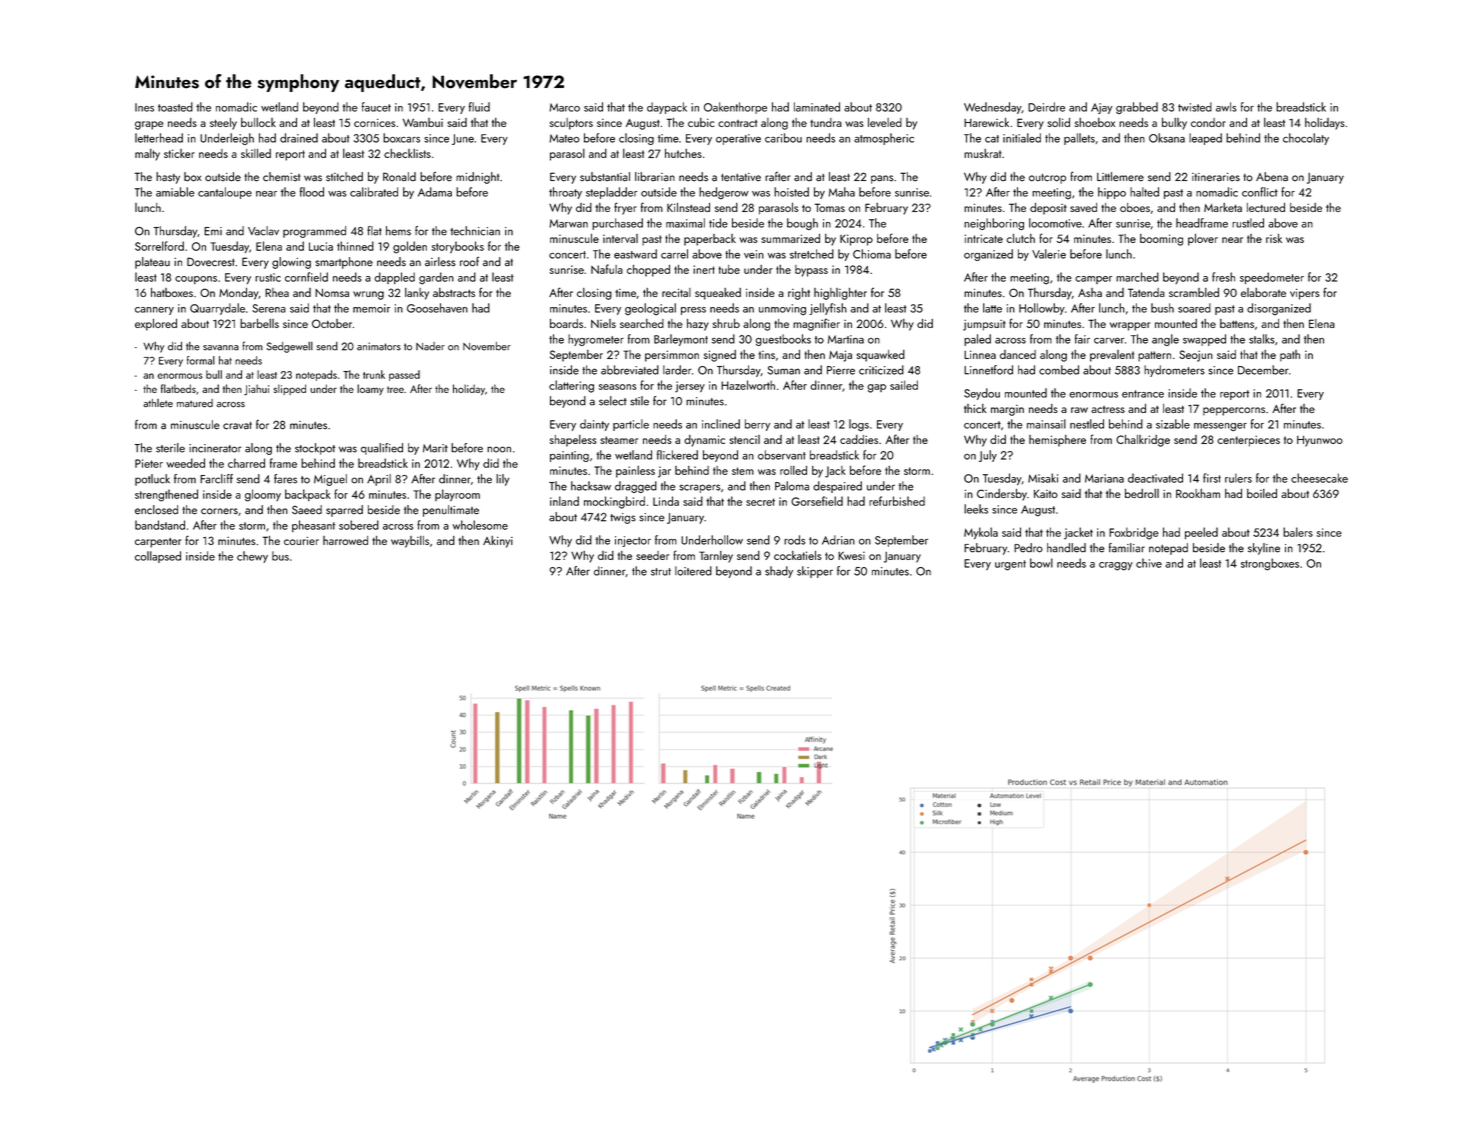  I want to click on Littlemere, so click(1120, 177).
